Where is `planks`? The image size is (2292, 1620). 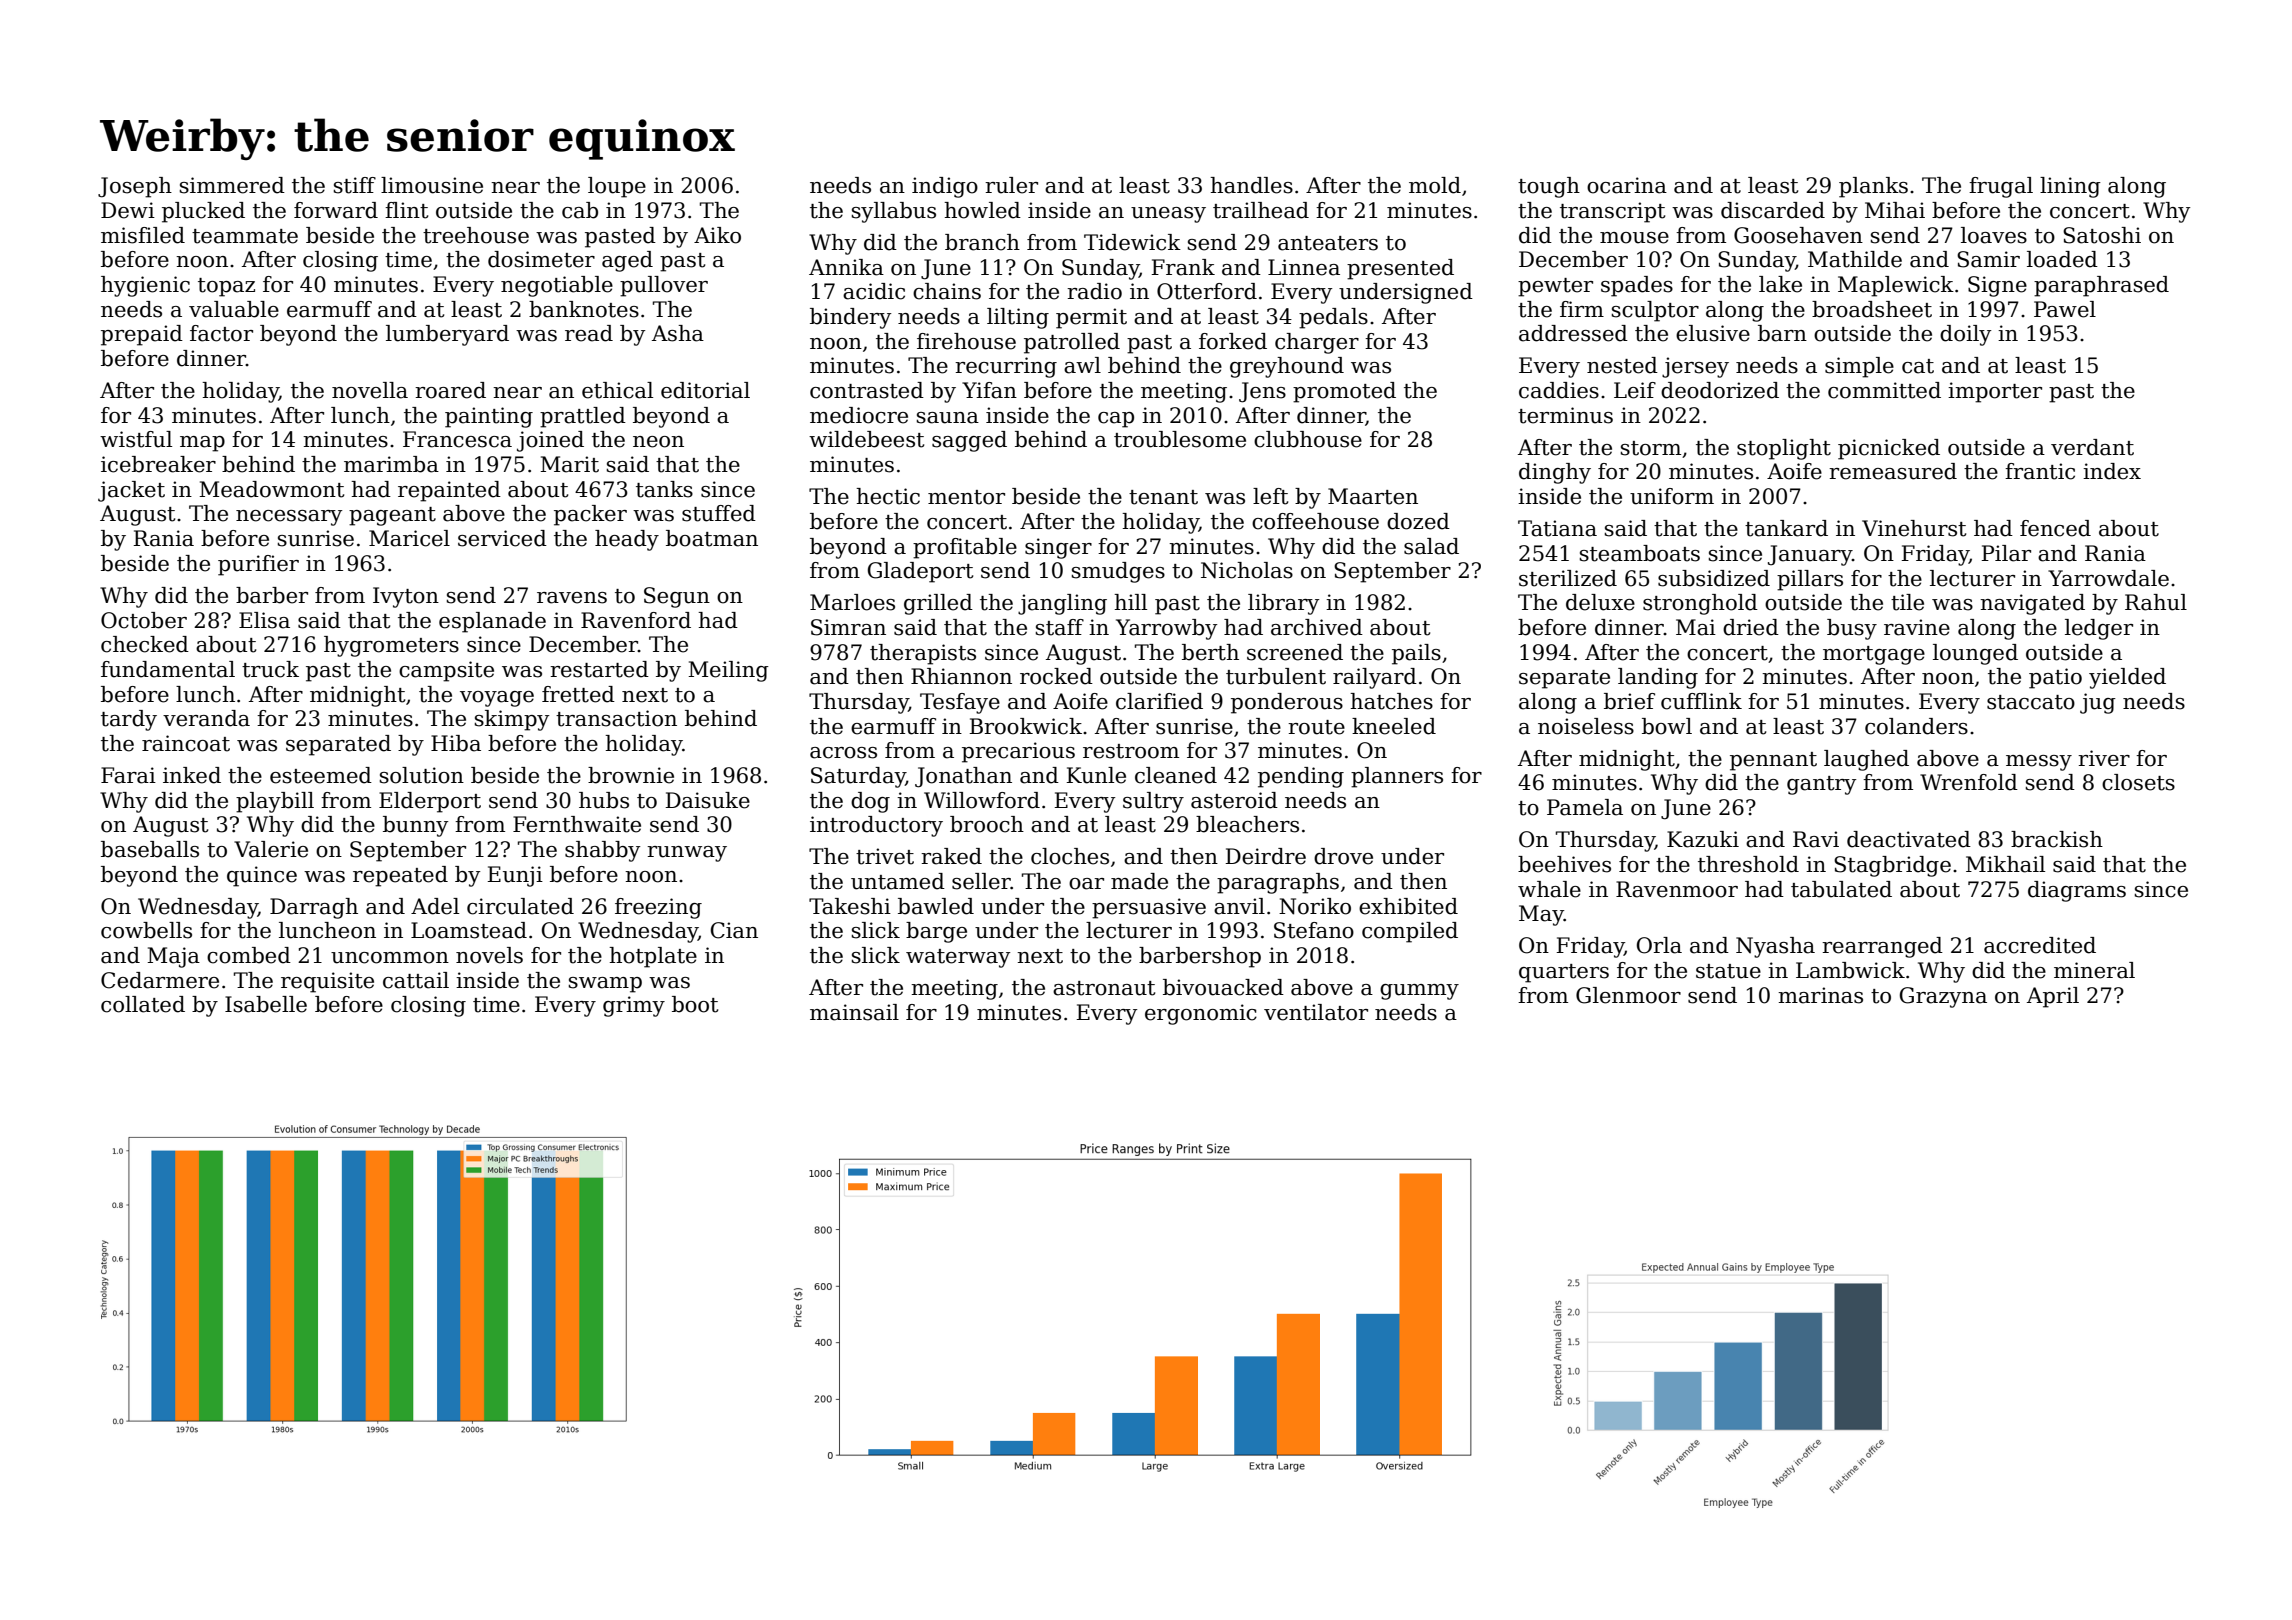 planks is located at coordinates (1873, 187).
